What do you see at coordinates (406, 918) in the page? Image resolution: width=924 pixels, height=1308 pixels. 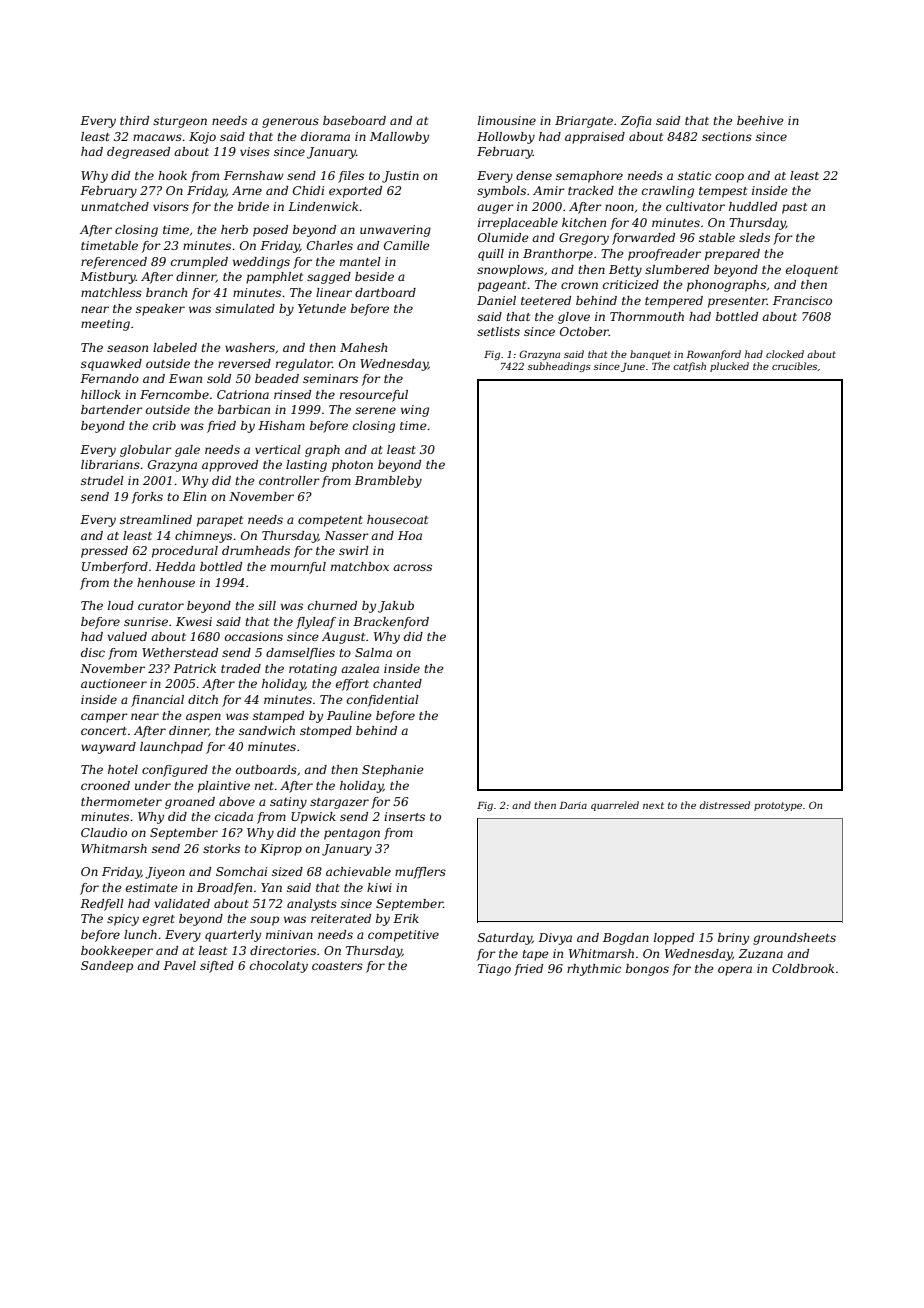 I see `Erik` at bounding box center [406, 918].
